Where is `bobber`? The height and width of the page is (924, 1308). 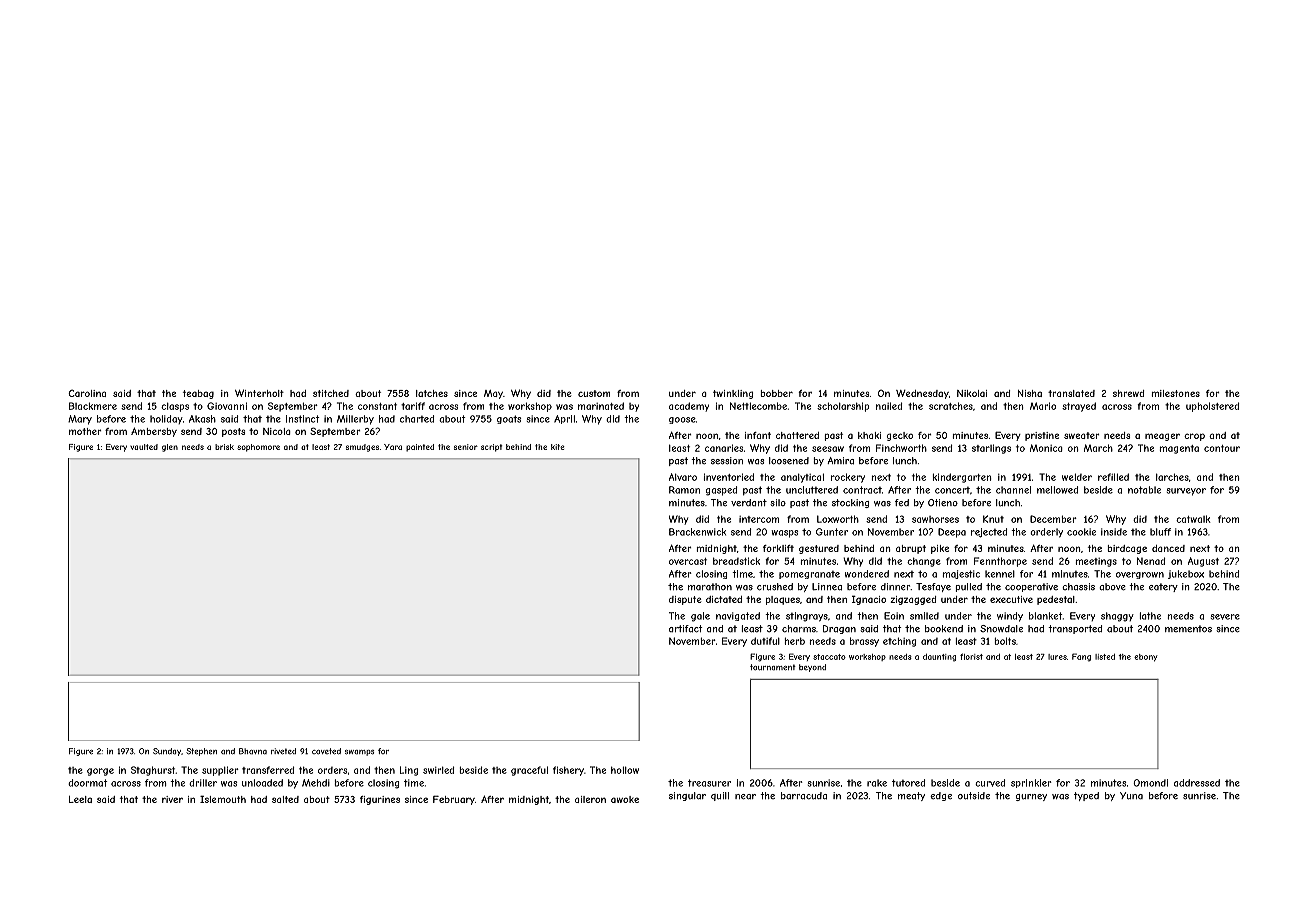
bobber is located at coordinates (777, 393).
